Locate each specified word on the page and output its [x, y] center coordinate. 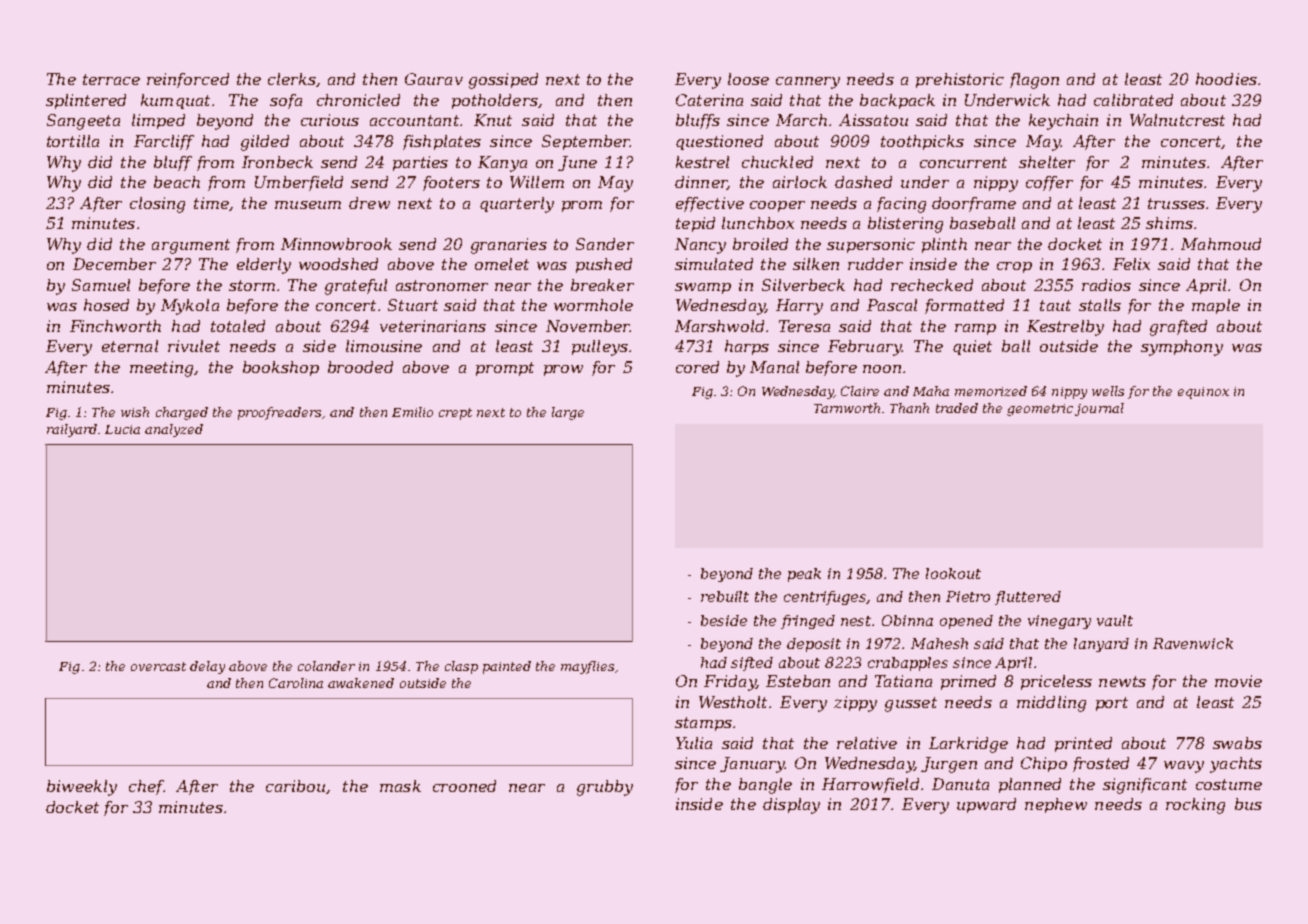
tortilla [73, 141]
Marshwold [719, 326]
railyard [72, 430]
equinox [1203, 393]
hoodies [1226, 79]
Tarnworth [847, 408]
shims [1169, 223]
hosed [106, 305]
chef [146, 787]
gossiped [503, 81]
